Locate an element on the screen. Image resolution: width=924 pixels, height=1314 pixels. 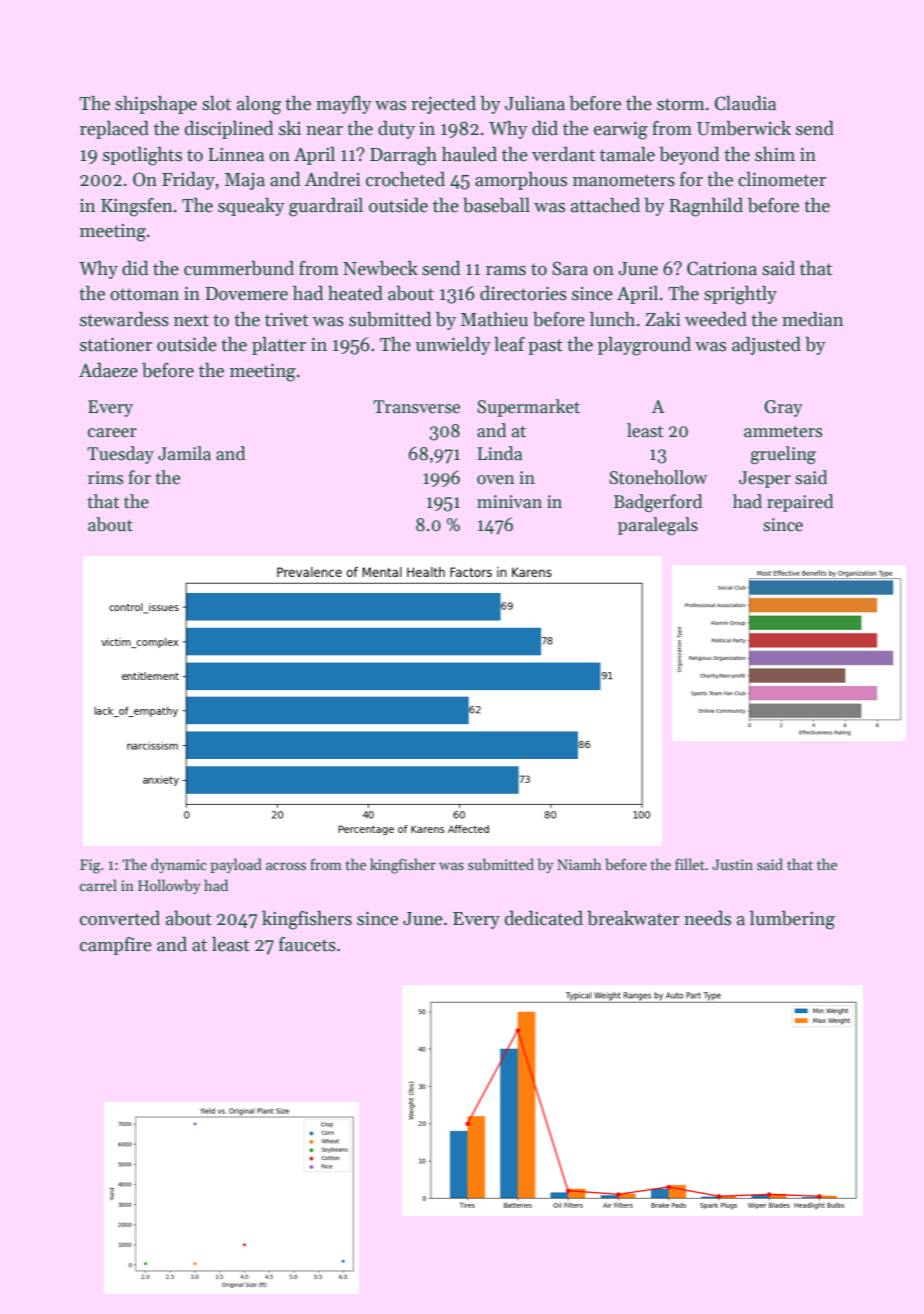
squeaky is located at coordinates (251, 207).
